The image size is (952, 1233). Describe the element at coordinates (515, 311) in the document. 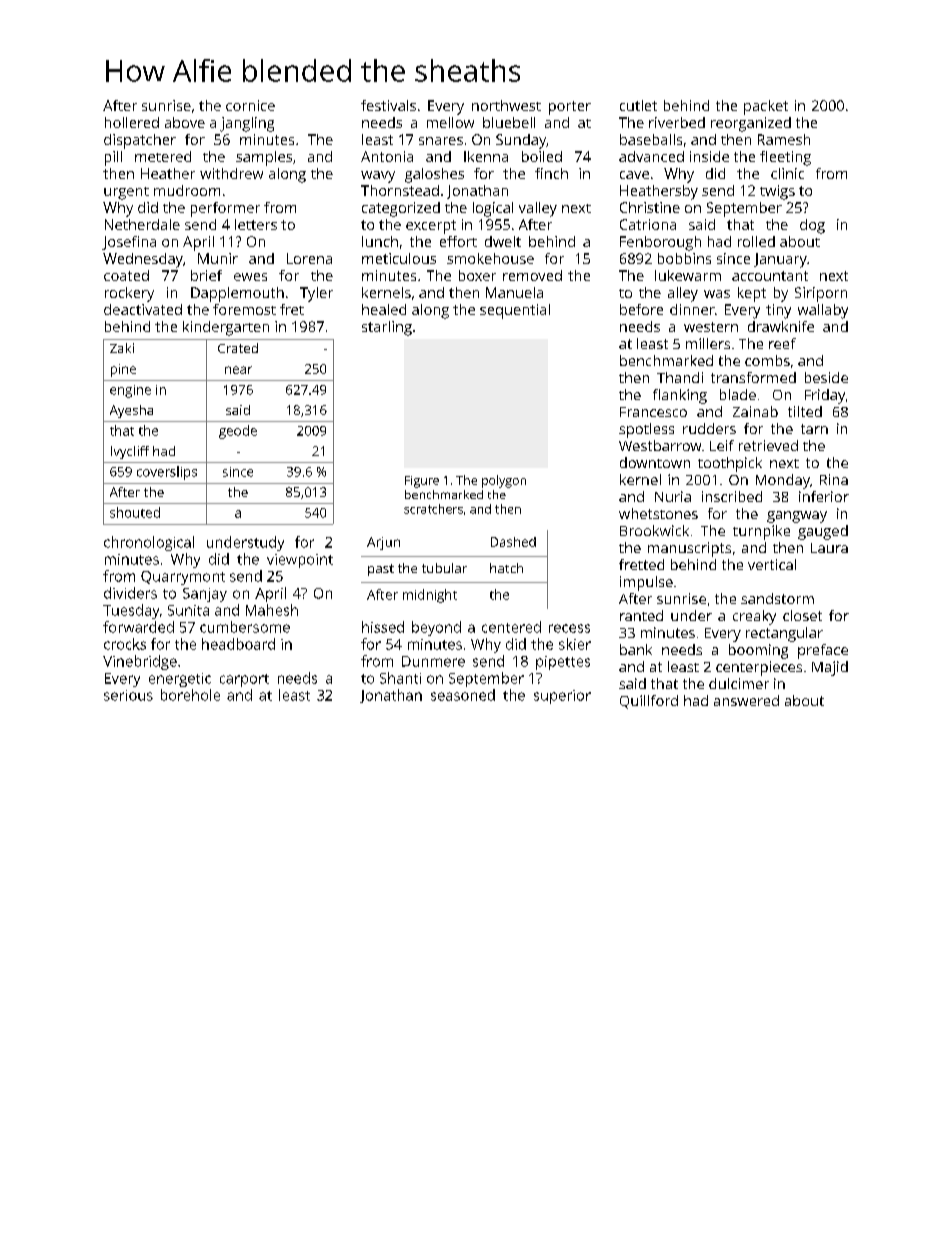

I see `sequential` at that location.
